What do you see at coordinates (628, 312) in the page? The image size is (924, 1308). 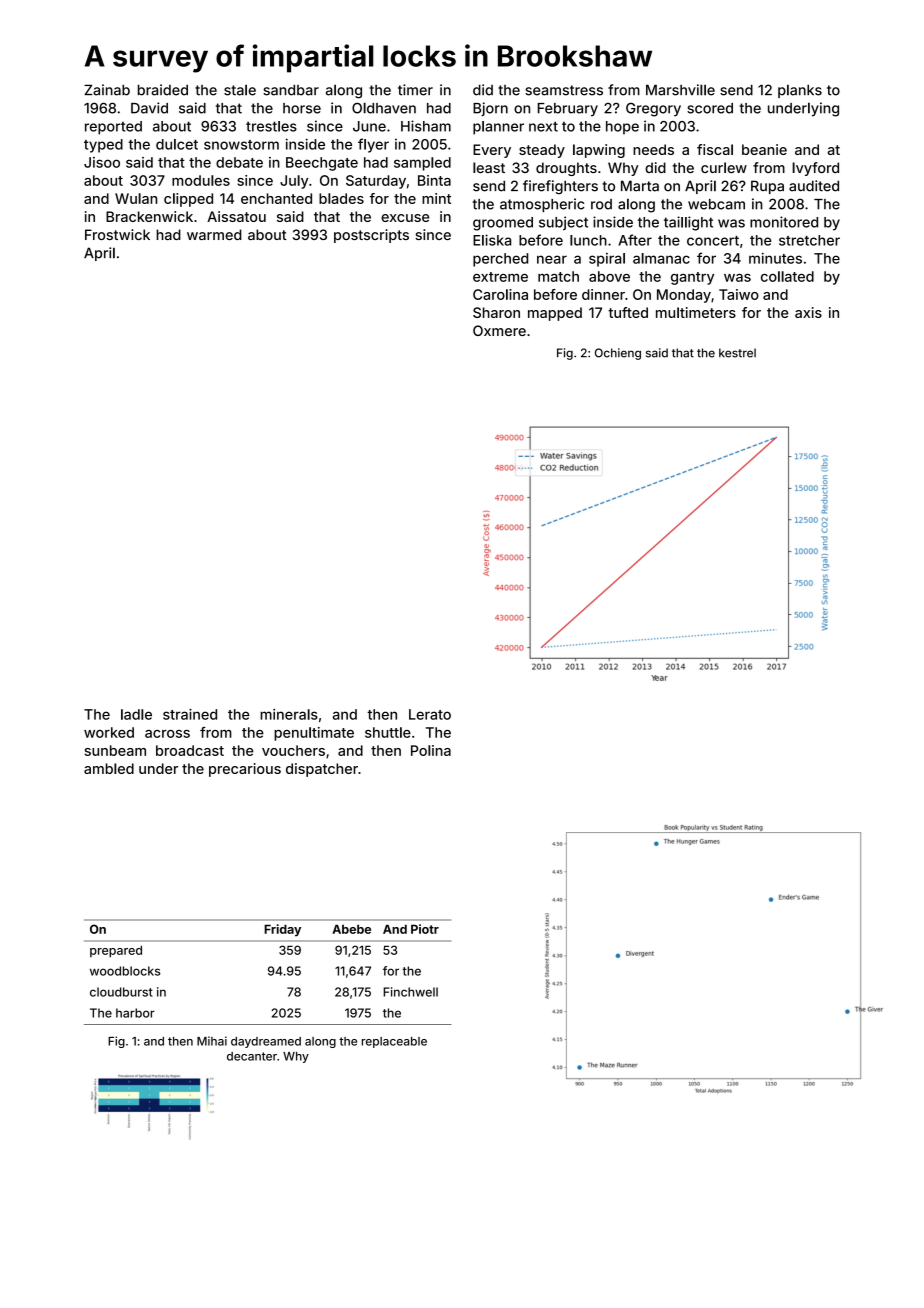 I see `tufted` at bounding box center [628, 312].
